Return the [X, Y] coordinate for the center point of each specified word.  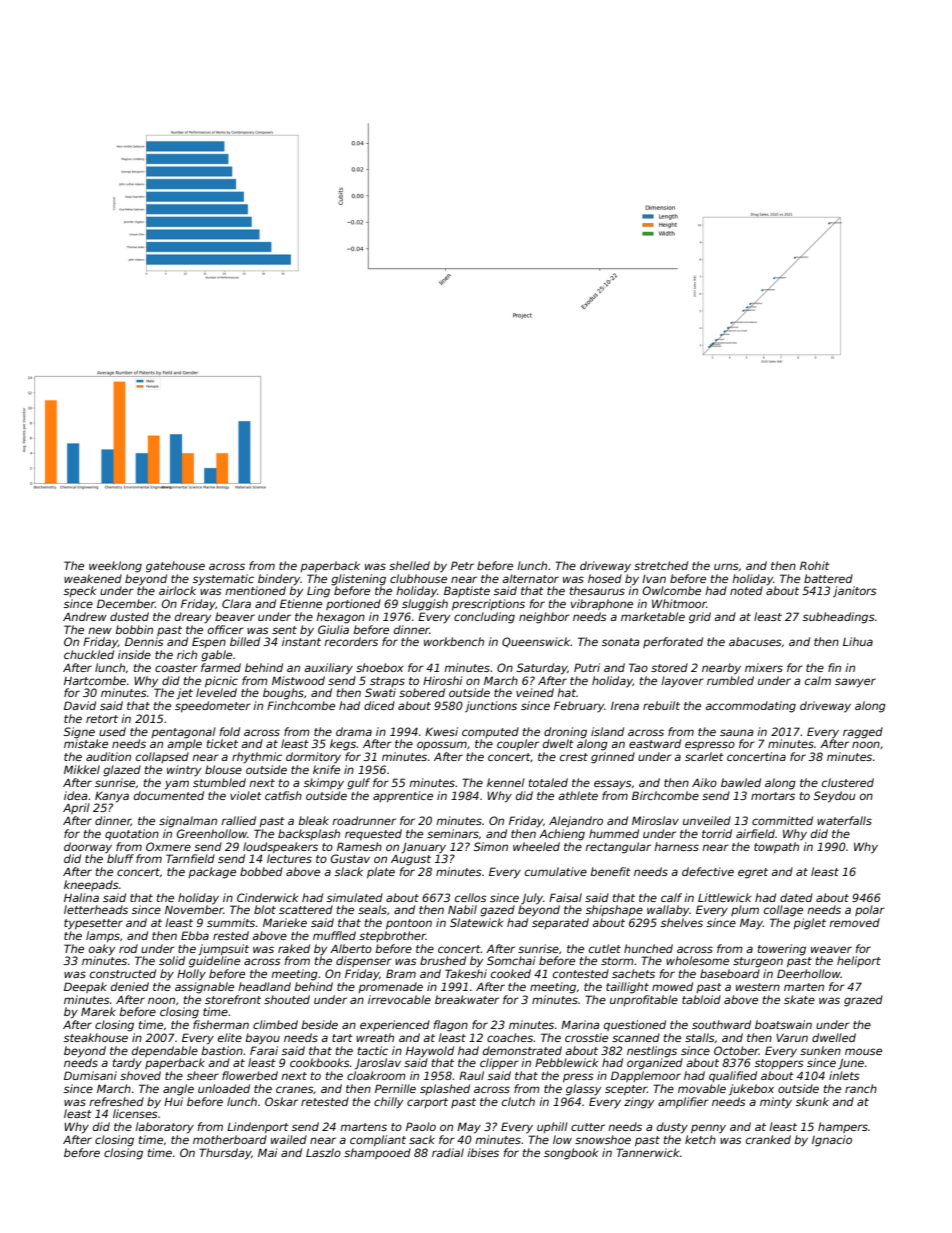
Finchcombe [301, 705]
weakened [93, 578]
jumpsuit [223, 950]
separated [560, 923]
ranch [861, 1088]
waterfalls [844, 820]
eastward [655, 743]
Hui [173, 1101]
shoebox [380, 667]
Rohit [815, 565]
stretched [661, 565]
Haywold [430, 1052]
